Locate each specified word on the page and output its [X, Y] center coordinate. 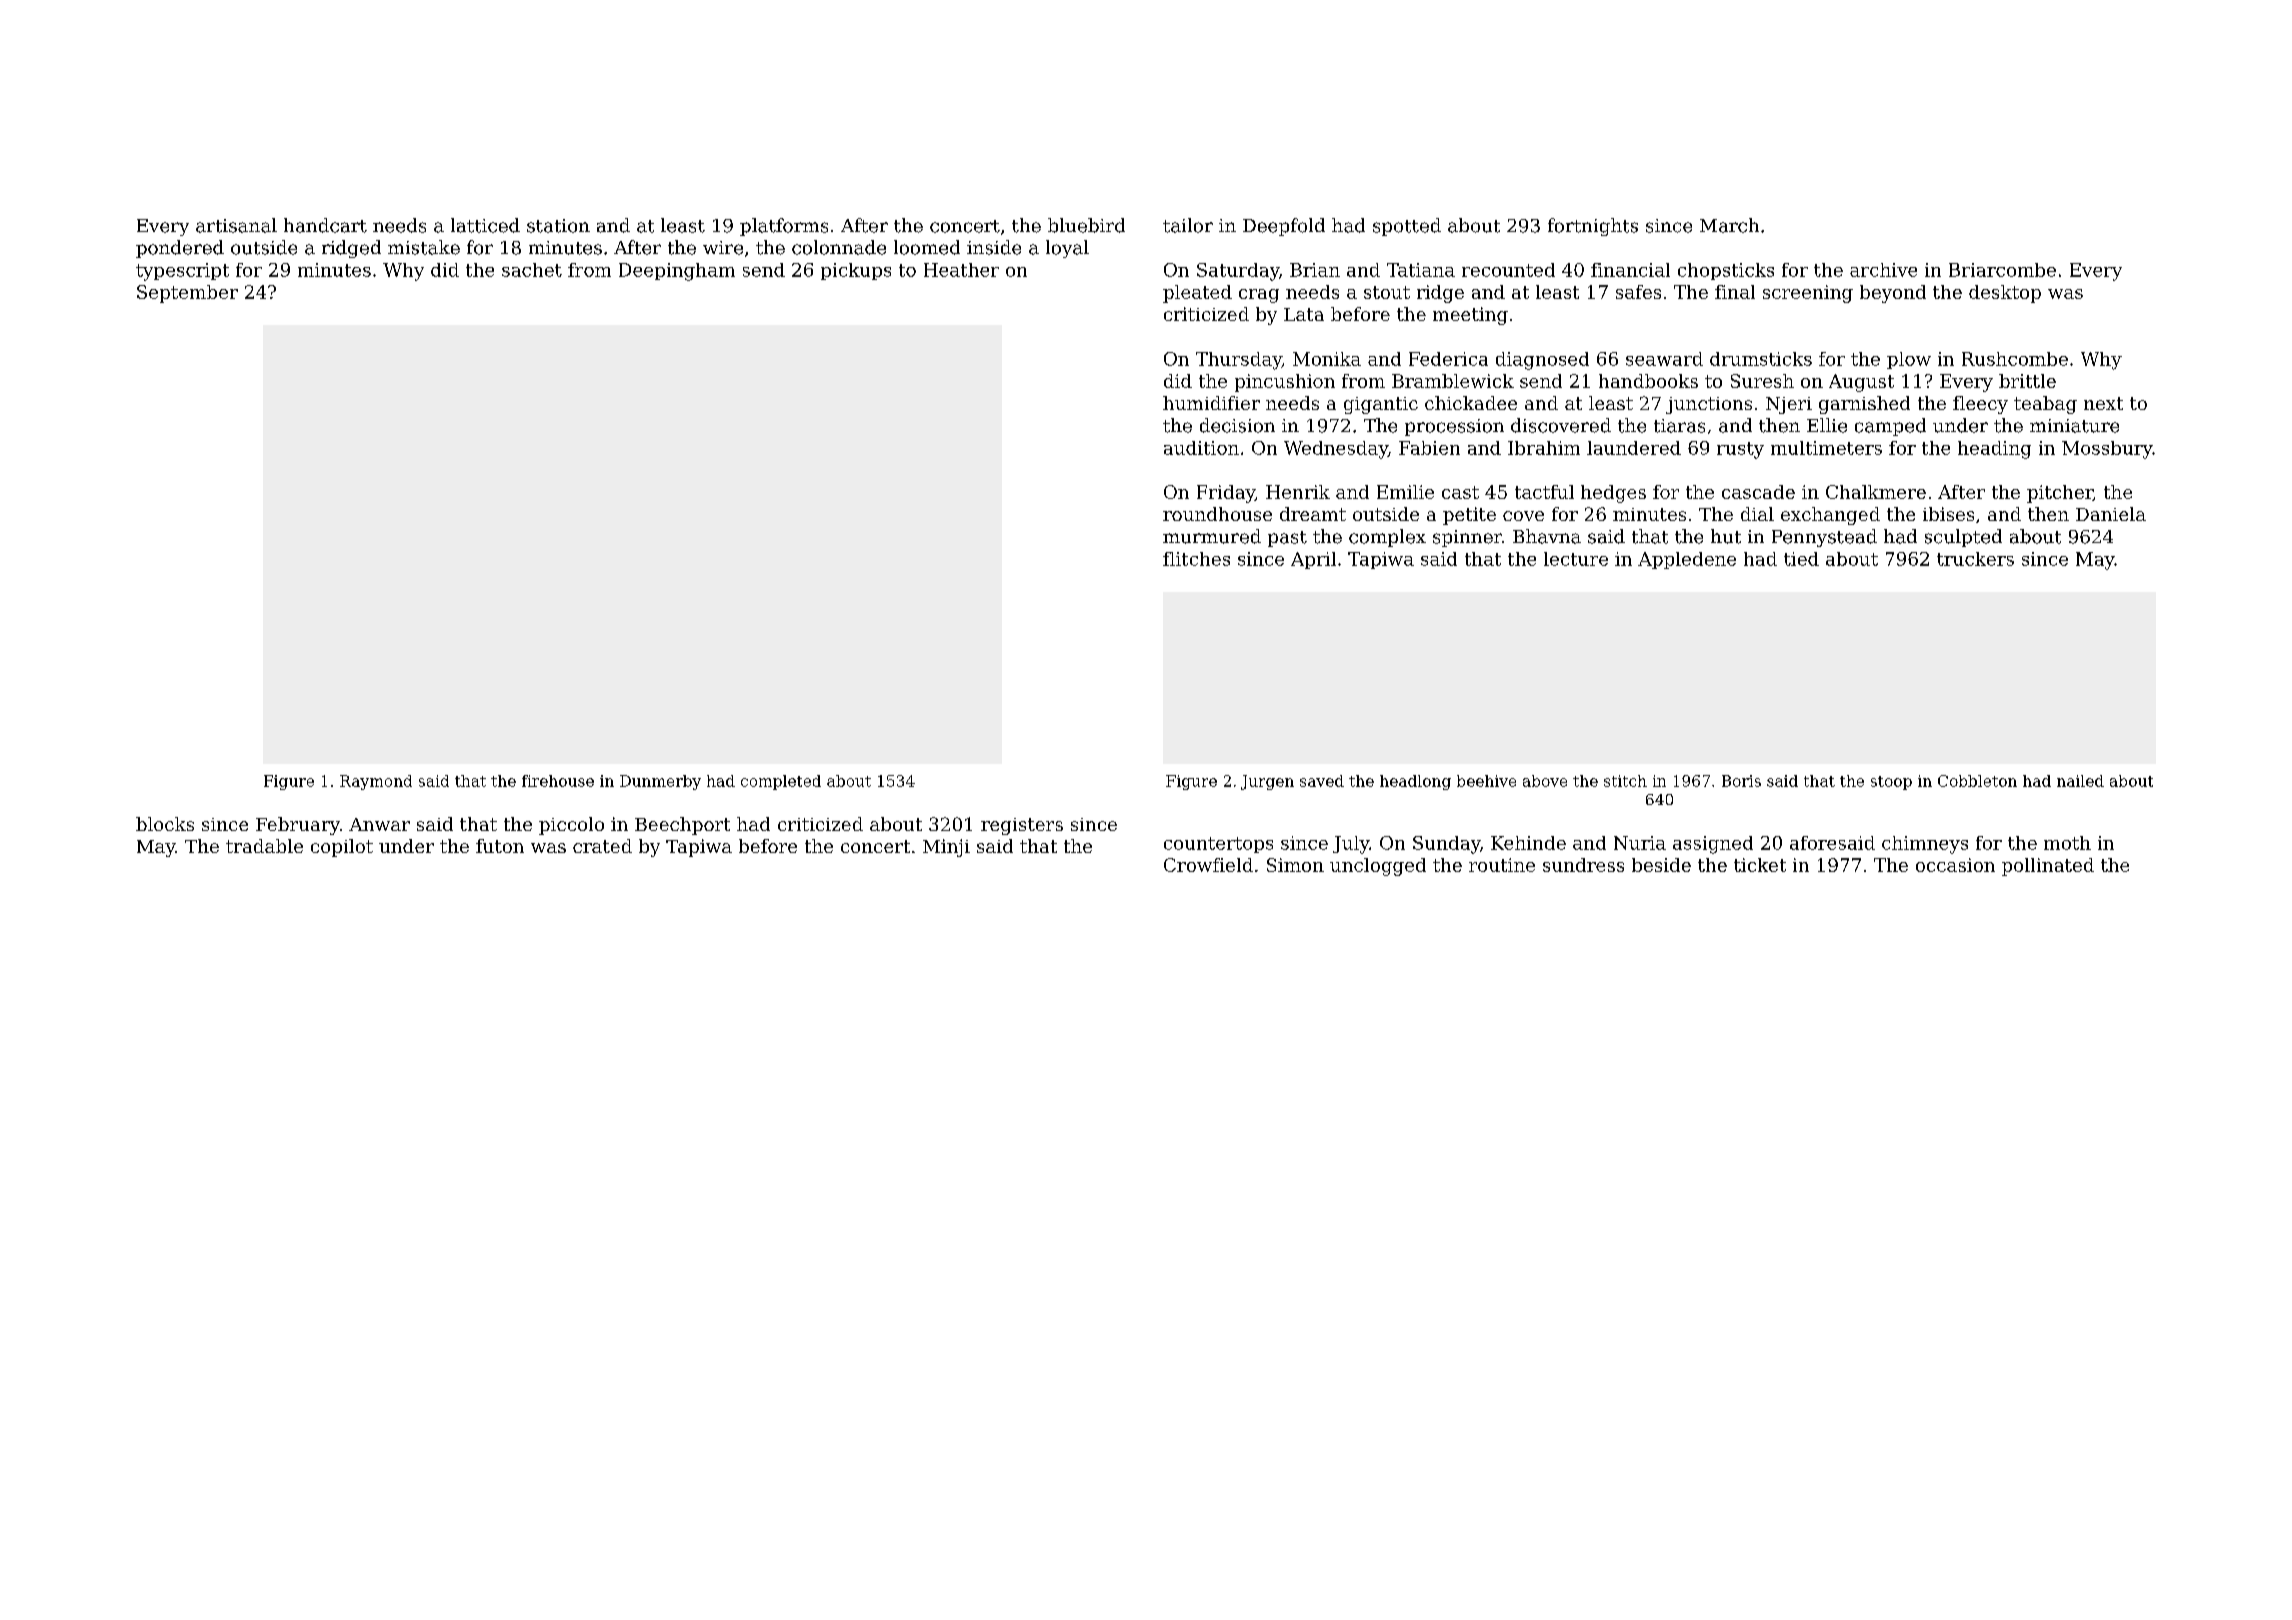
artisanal [236, 225]
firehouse [558, 781]
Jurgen [1267, 782]
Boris [1741, 781]
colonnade [839, 247]
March [1729, 225]
